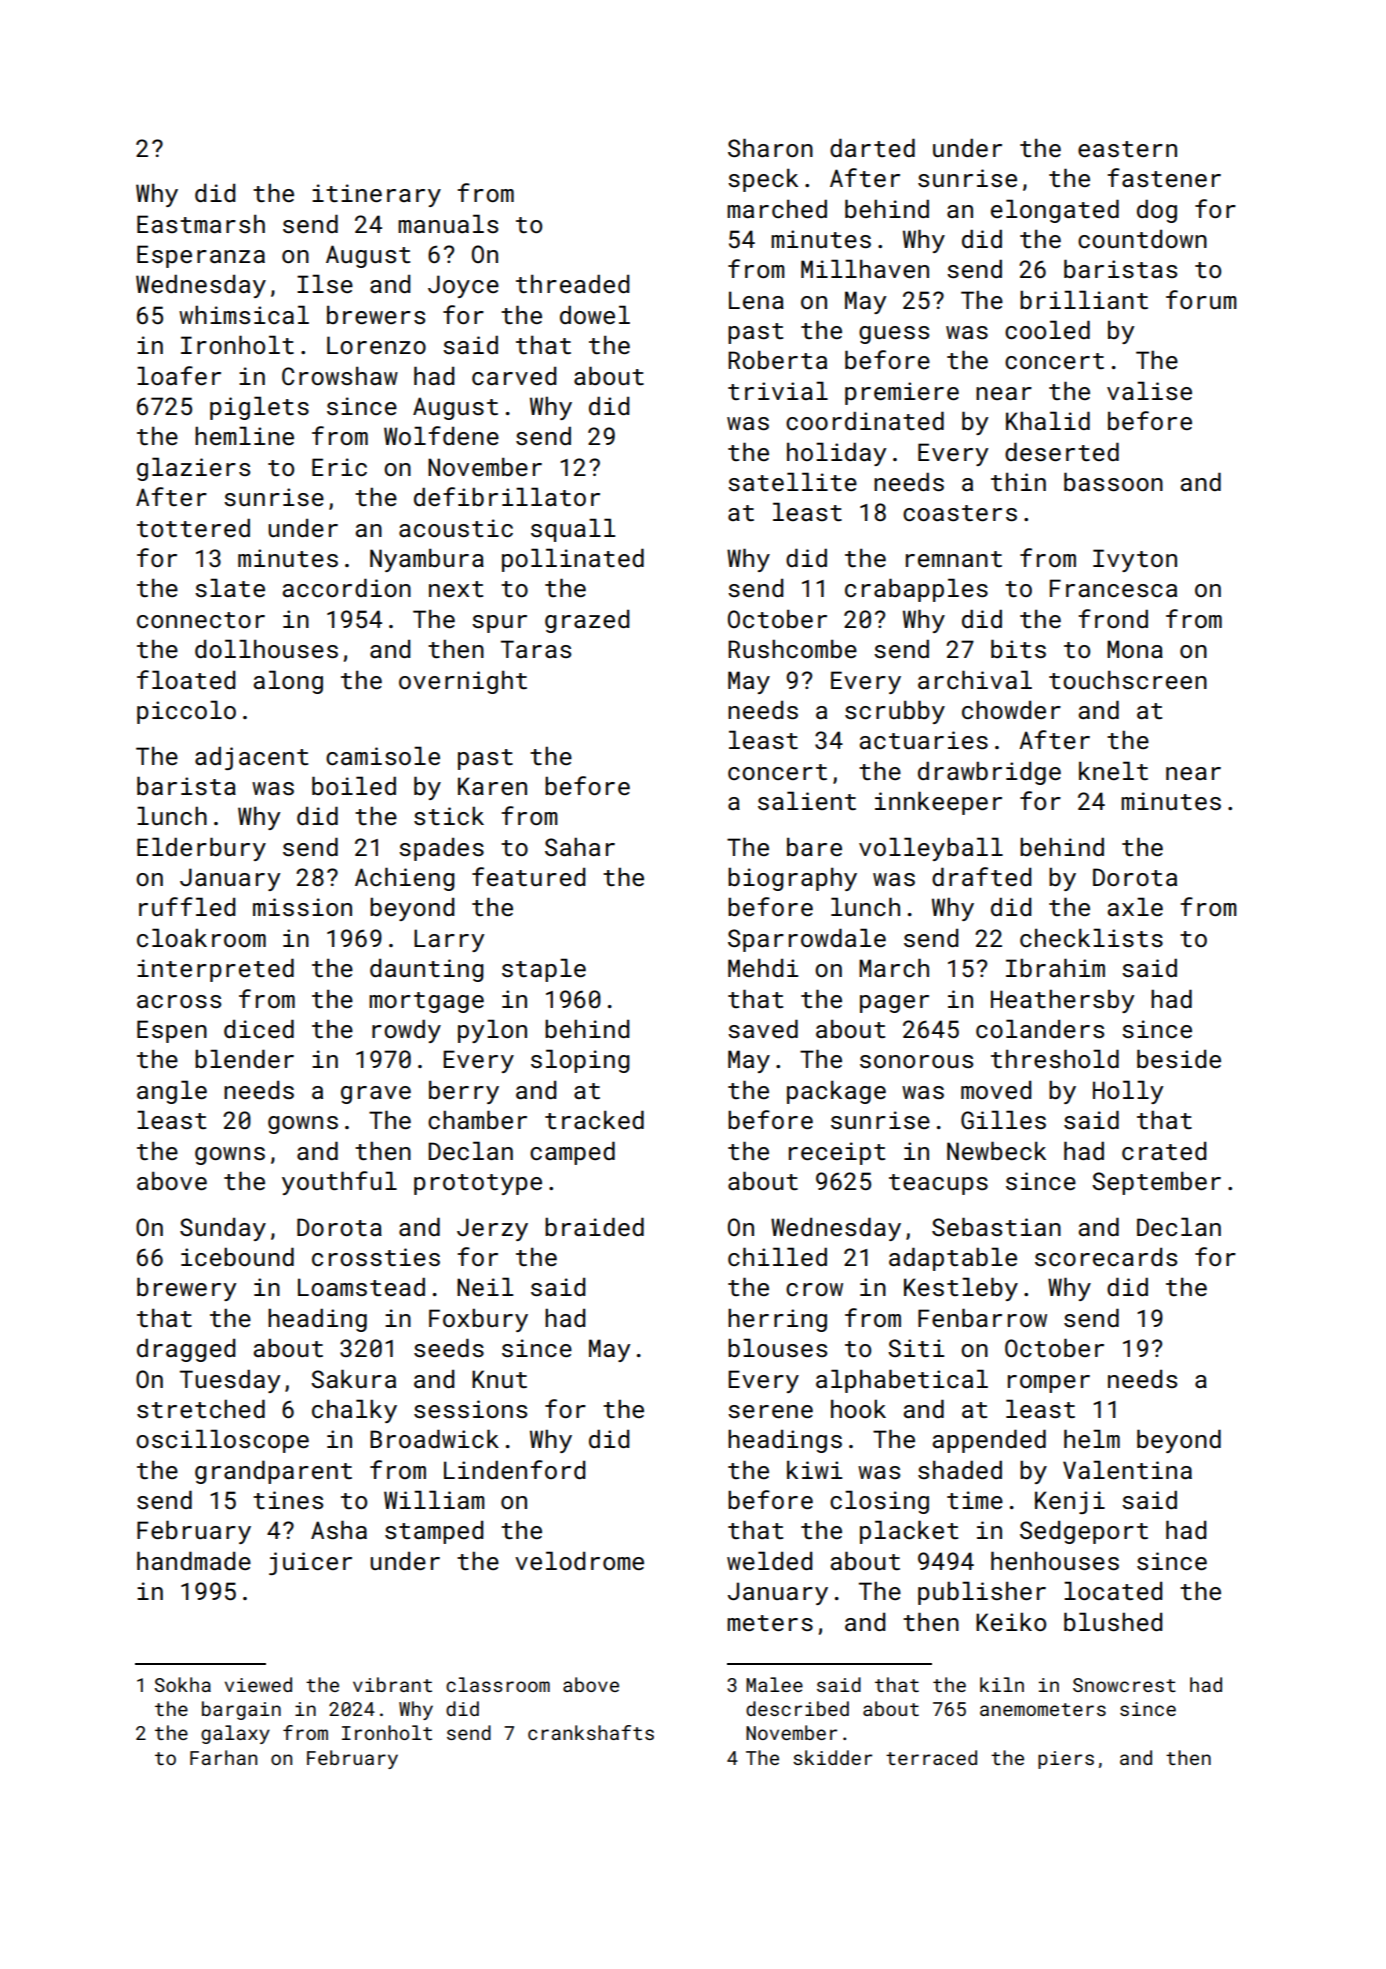 This image has height=1969, width=1386. Describe the element at coordinates (594, 1119) in the image. I see `tracked` at that location.
